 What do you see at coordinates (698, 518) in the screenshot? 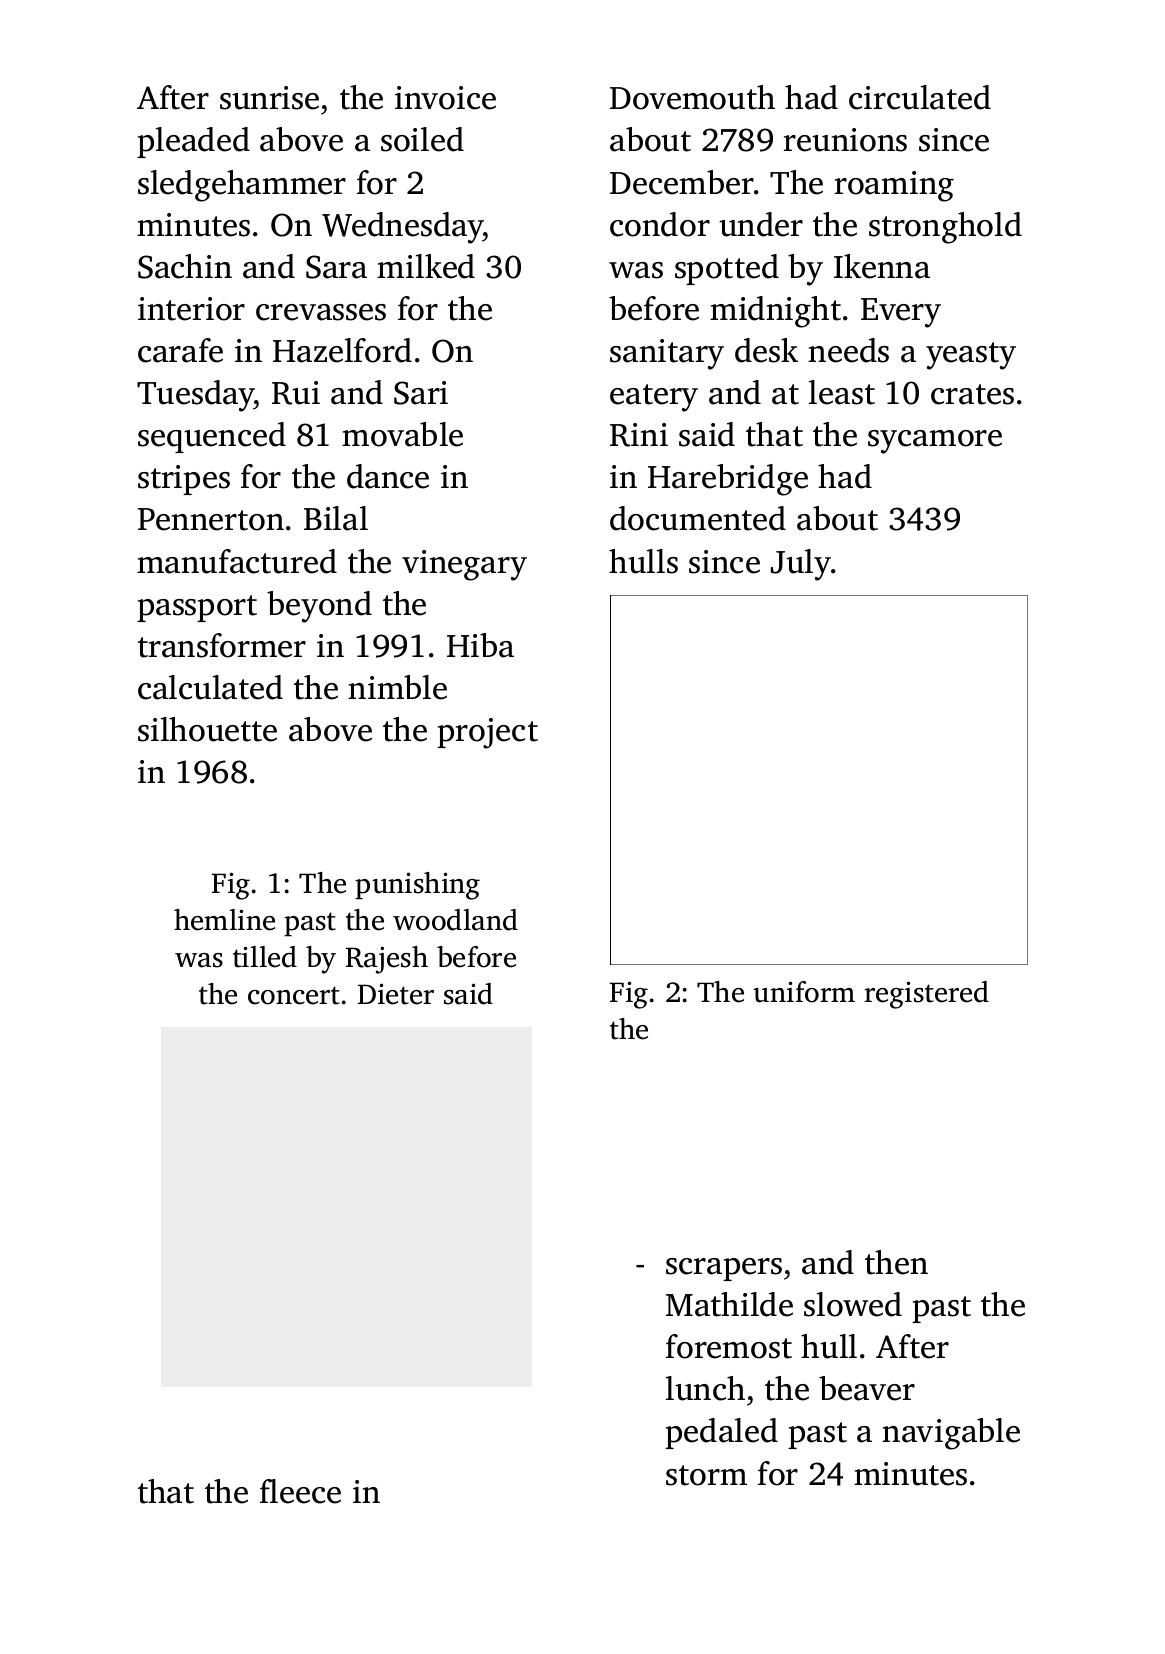
I see `documented` at bounding box center [698, 518].
